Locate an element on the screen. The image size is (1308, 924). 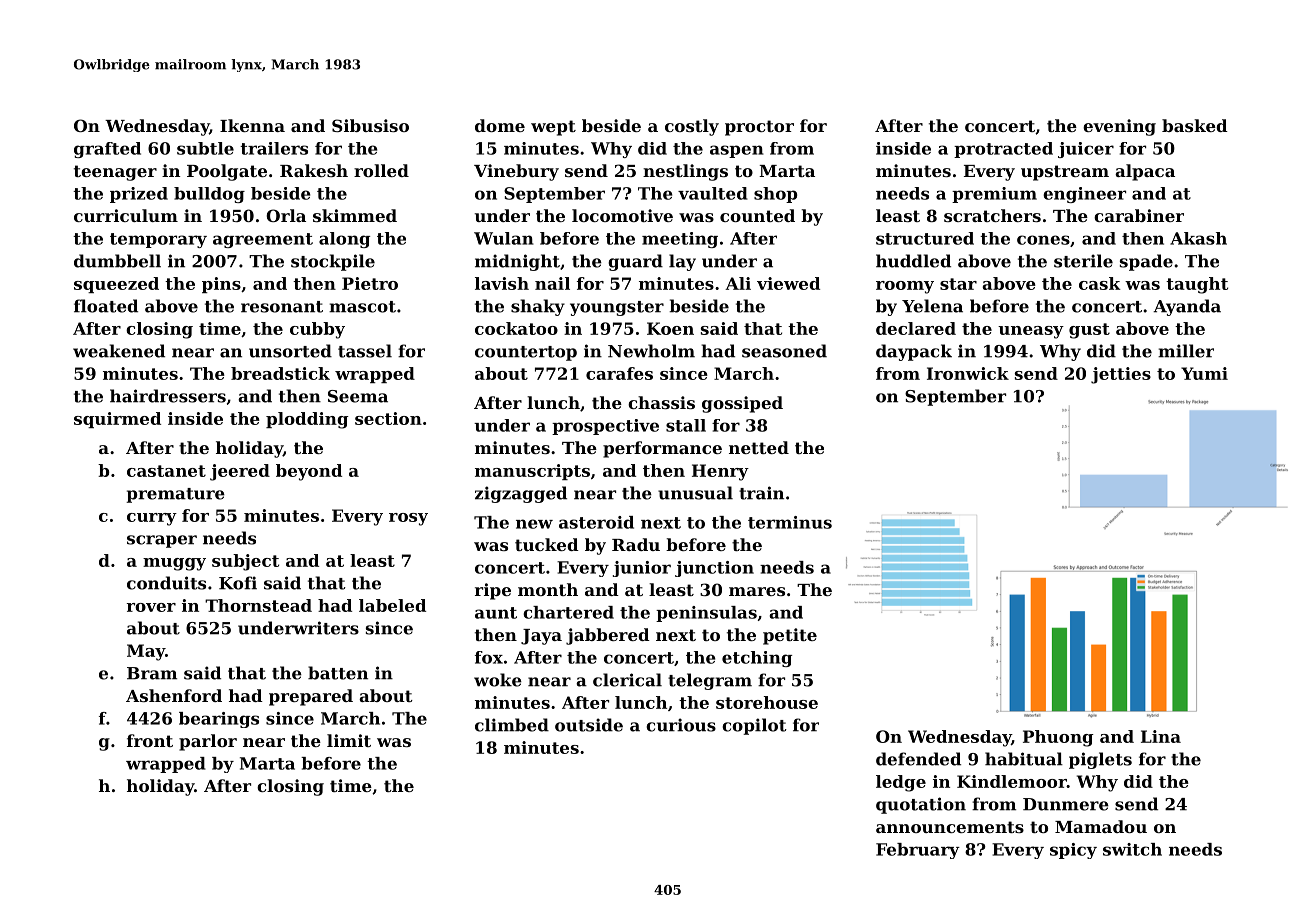
outside is located at coordinates (589, 725).
